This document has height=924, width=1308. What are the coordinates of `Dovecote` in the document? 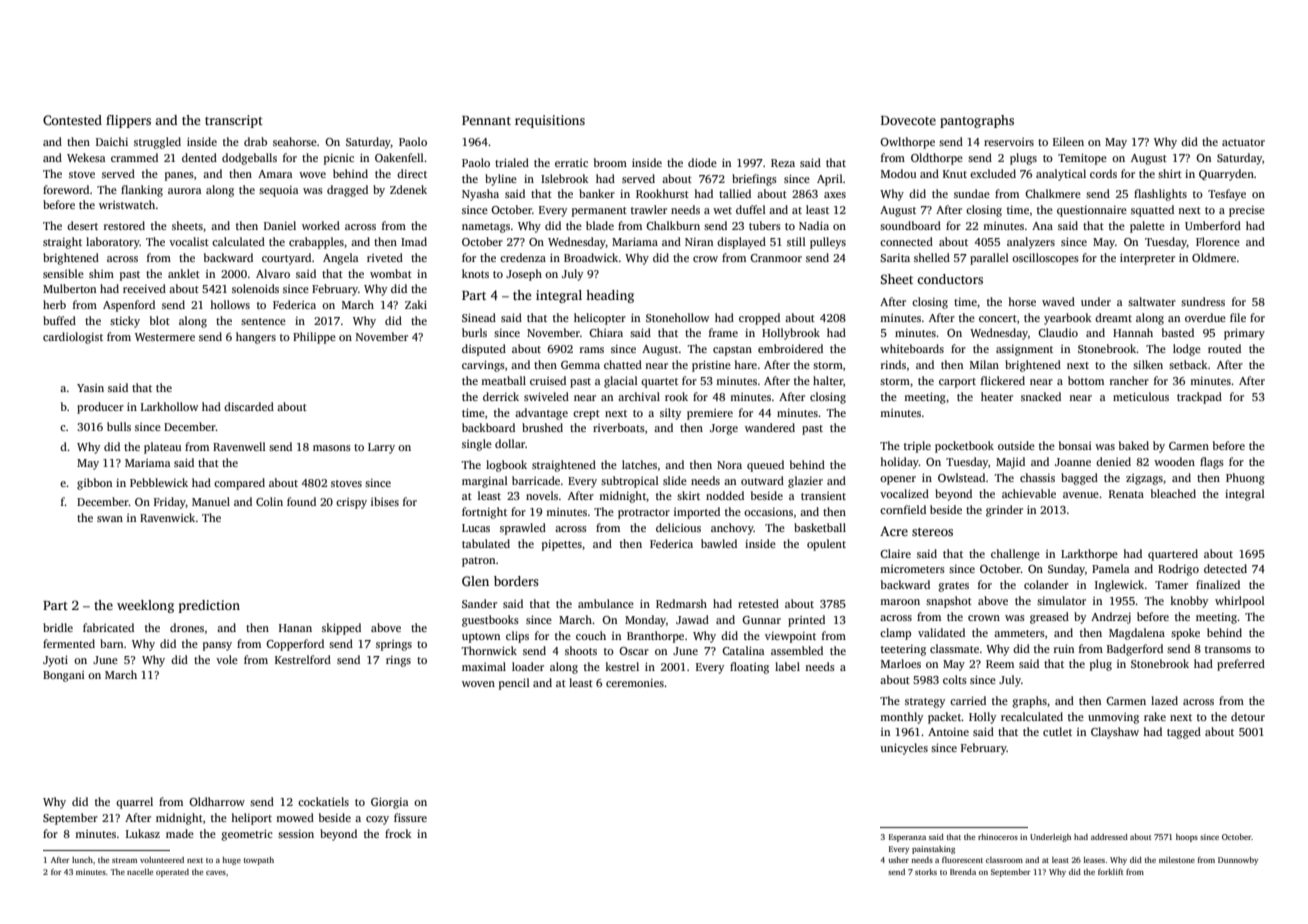 It's located at (908, 120).
